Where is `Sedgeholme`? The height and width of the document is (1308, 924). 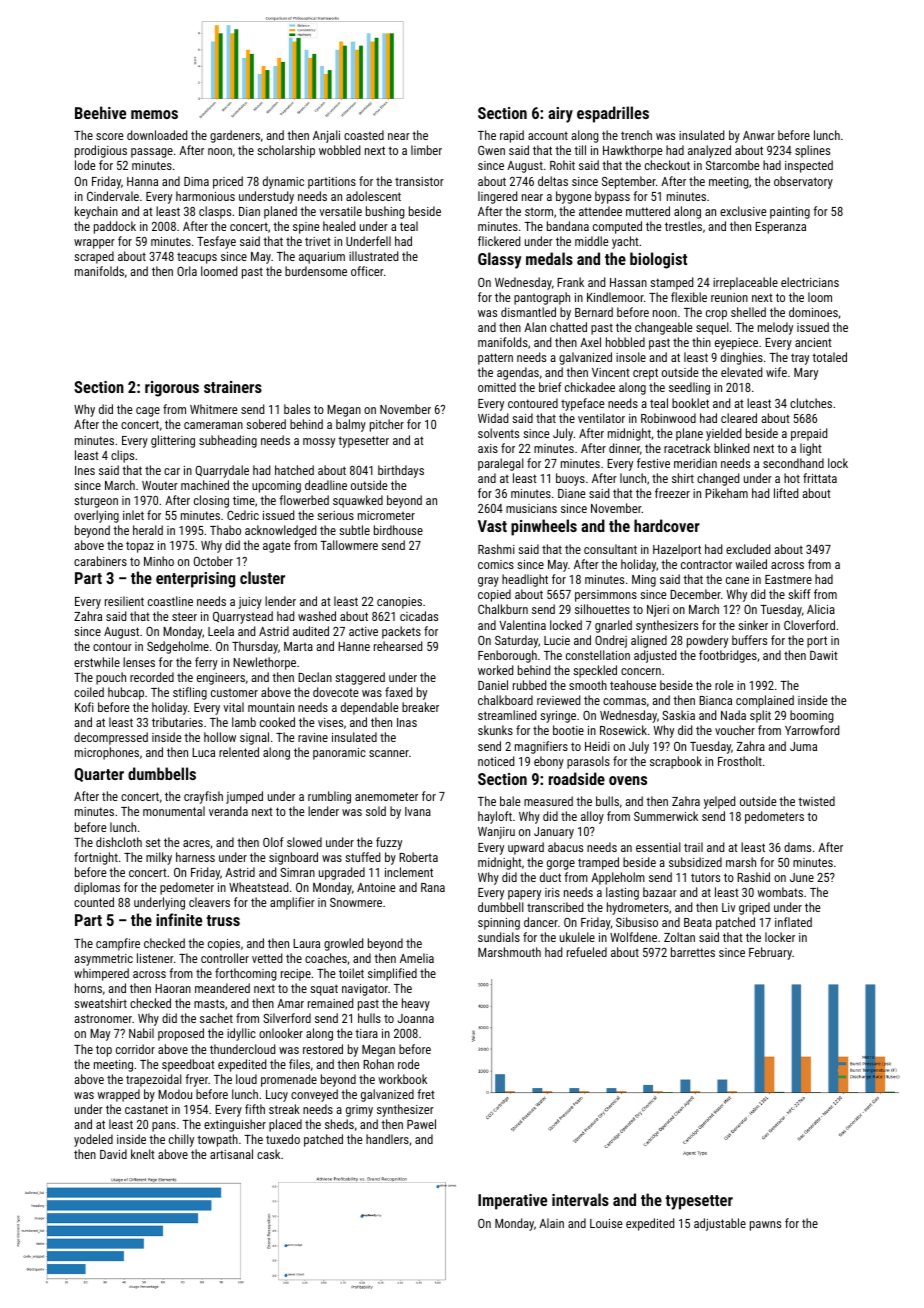
Sedgeholme is located at coordinates (178, 647).
